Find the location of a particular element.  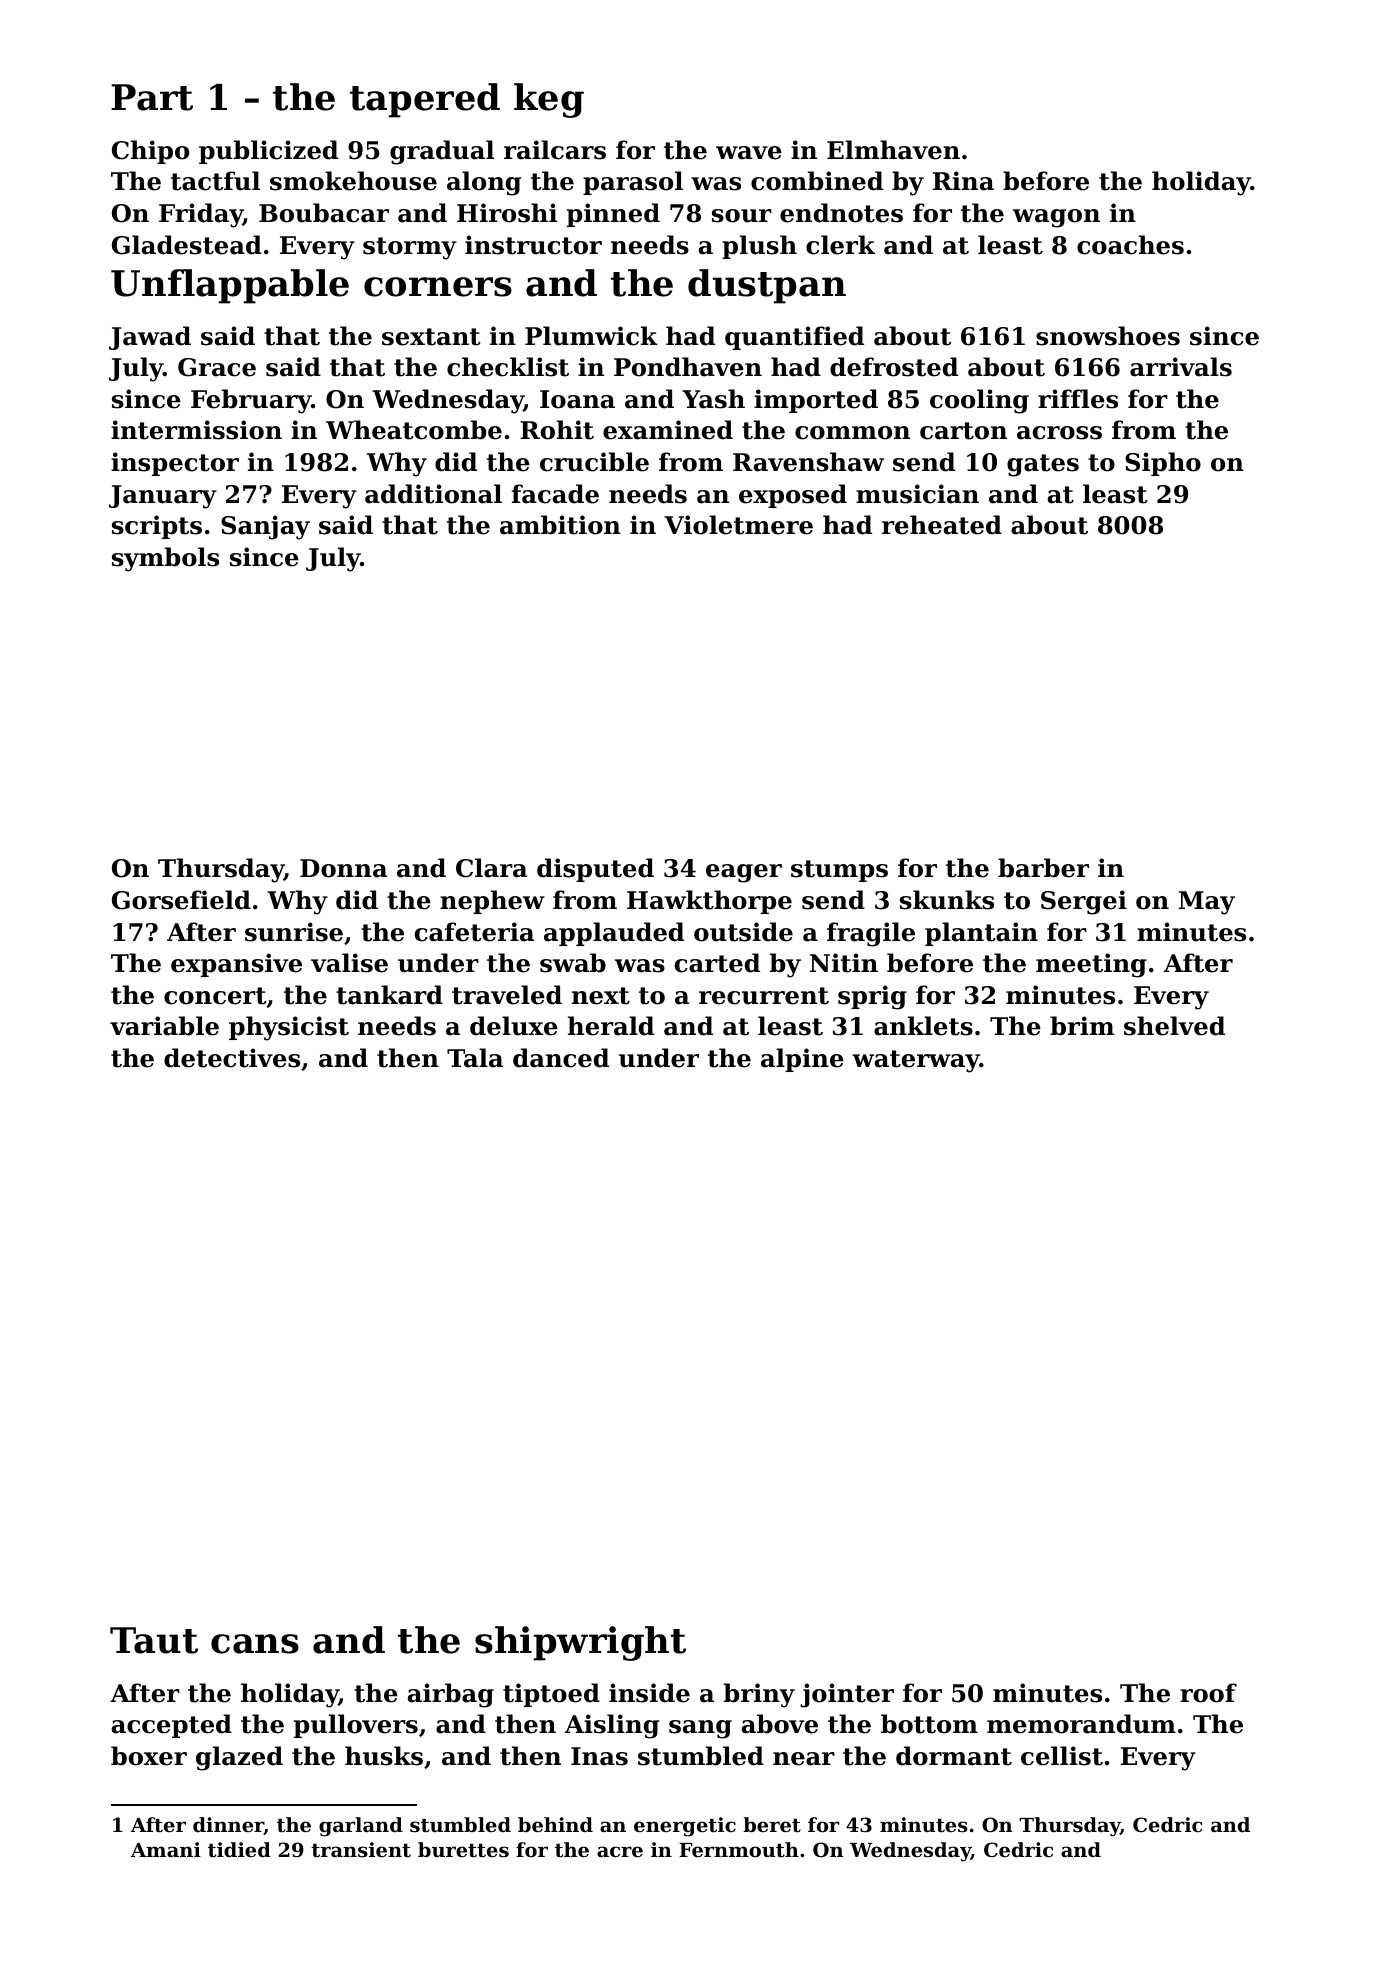

jointer is located at coordinates (847, 1695).
